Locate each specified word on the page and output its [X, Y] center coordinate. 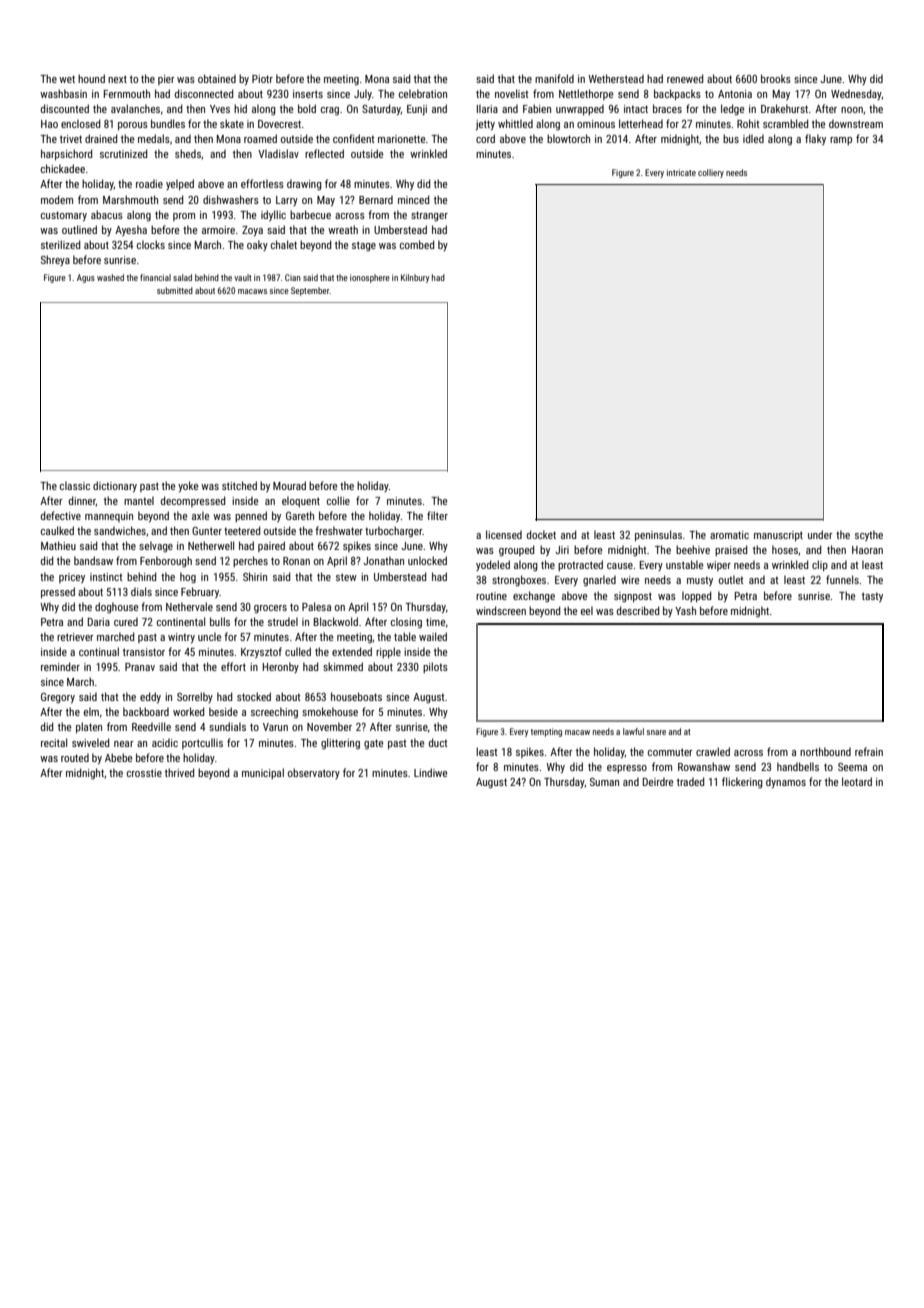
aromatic [729, 535]
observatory [314, 773]
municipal [263, 773]
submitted [175, 290]
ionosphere [370, 278]
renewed [685, 78]
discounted [65, 108]
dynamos [786, 783]
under [820, 534]
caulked [57, 530]
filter [437, 515]
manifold [554, 78]
